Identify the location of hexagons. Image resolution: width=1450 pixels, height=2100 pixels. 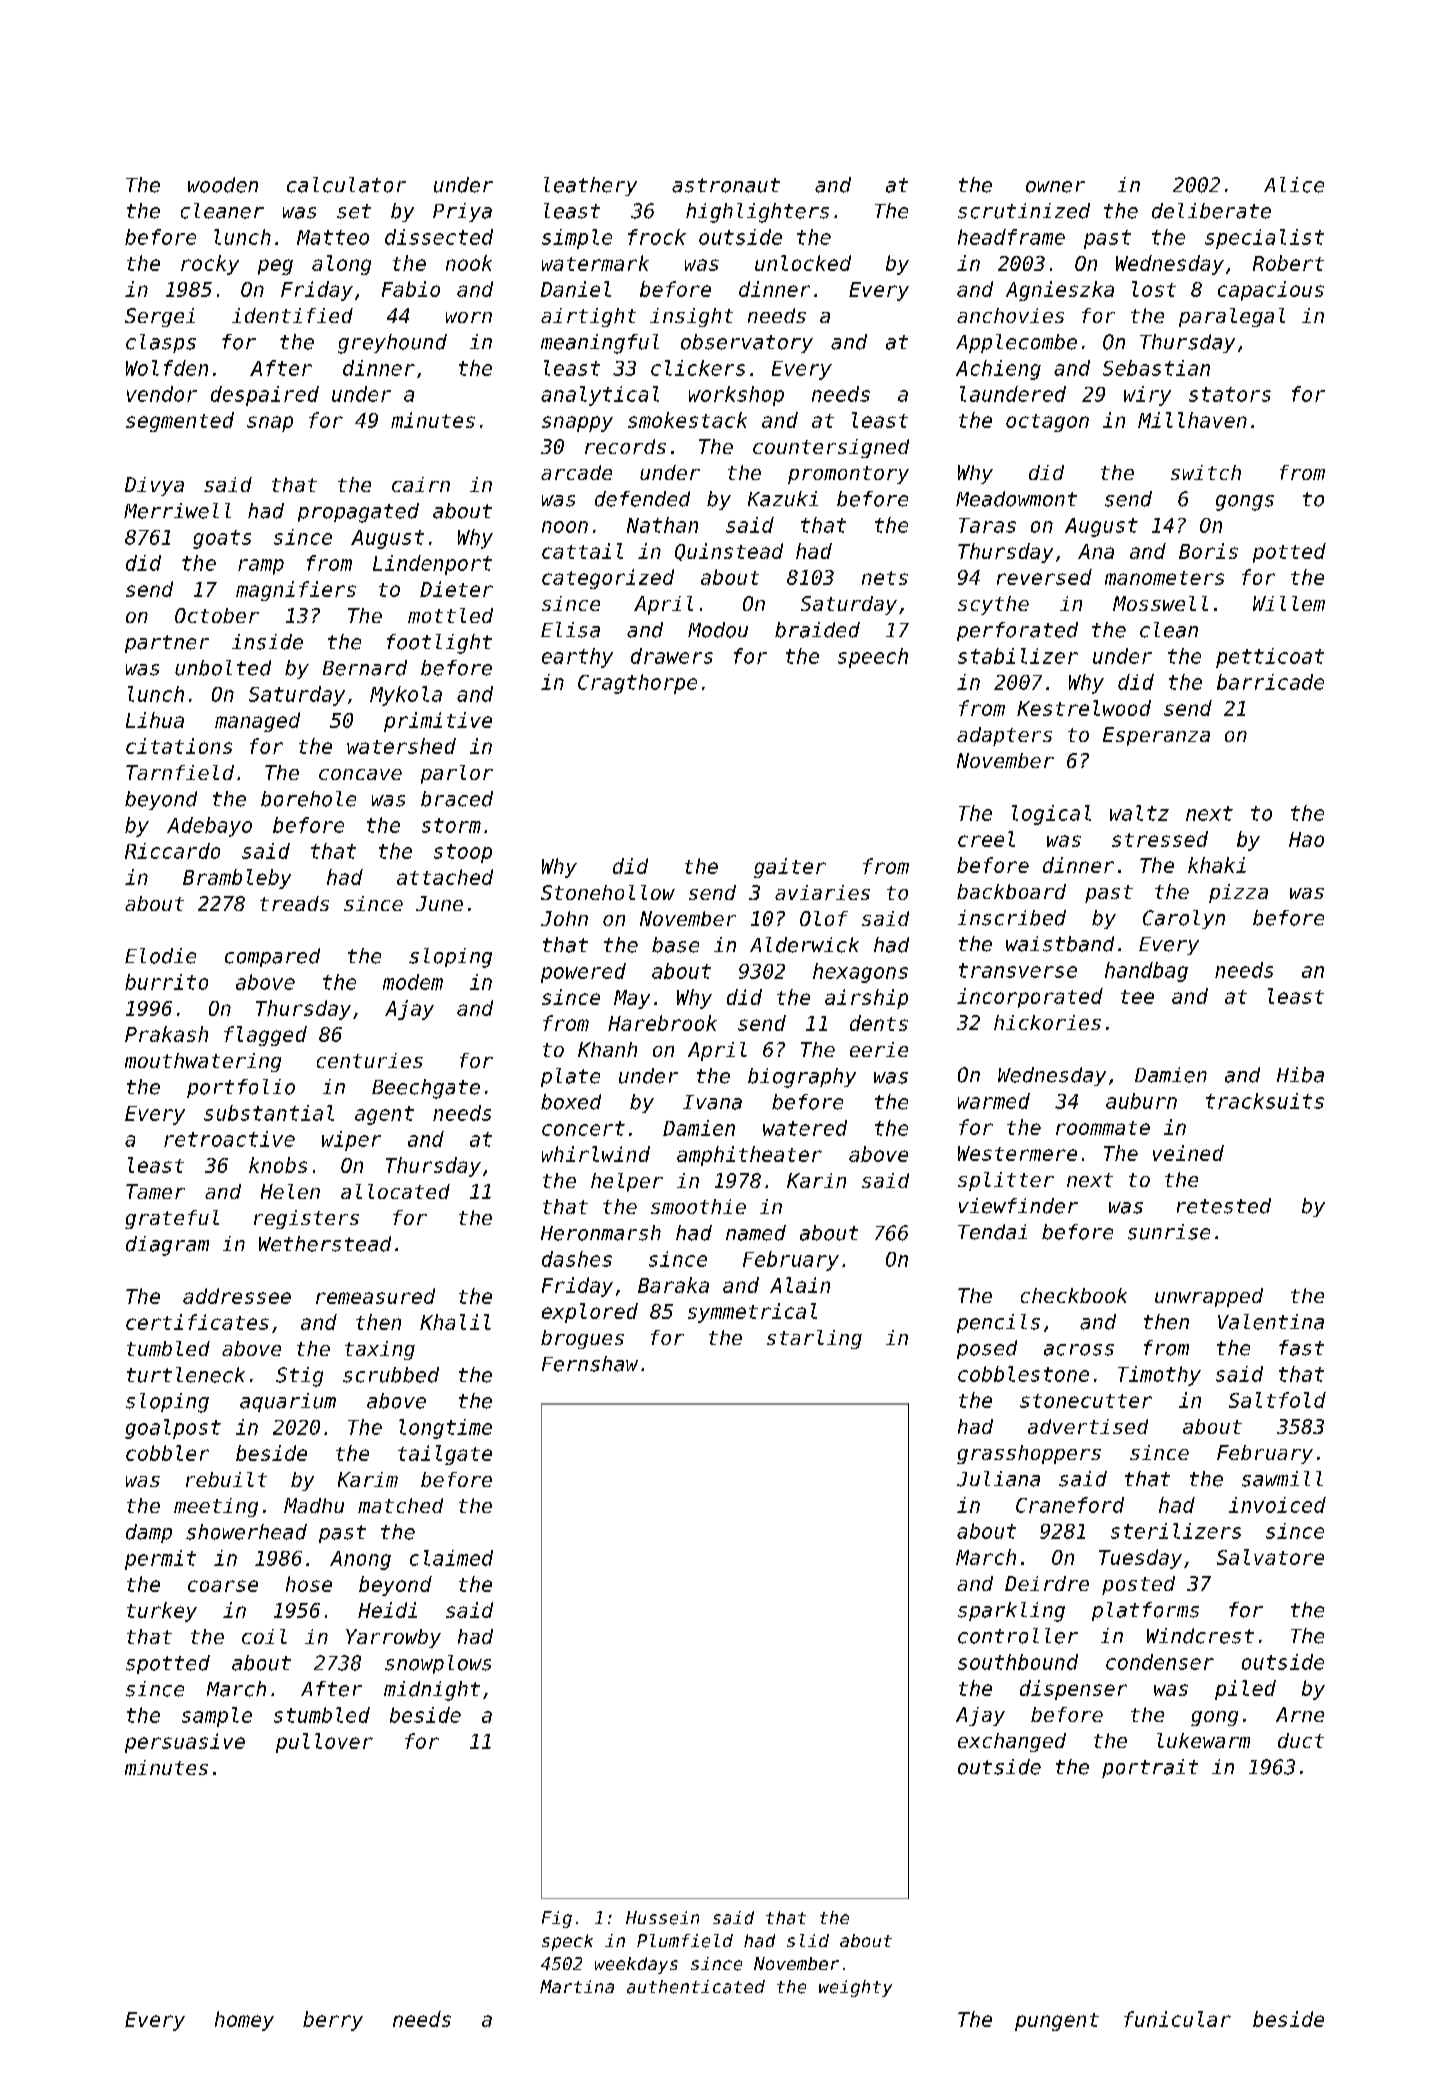
(860, 973).
